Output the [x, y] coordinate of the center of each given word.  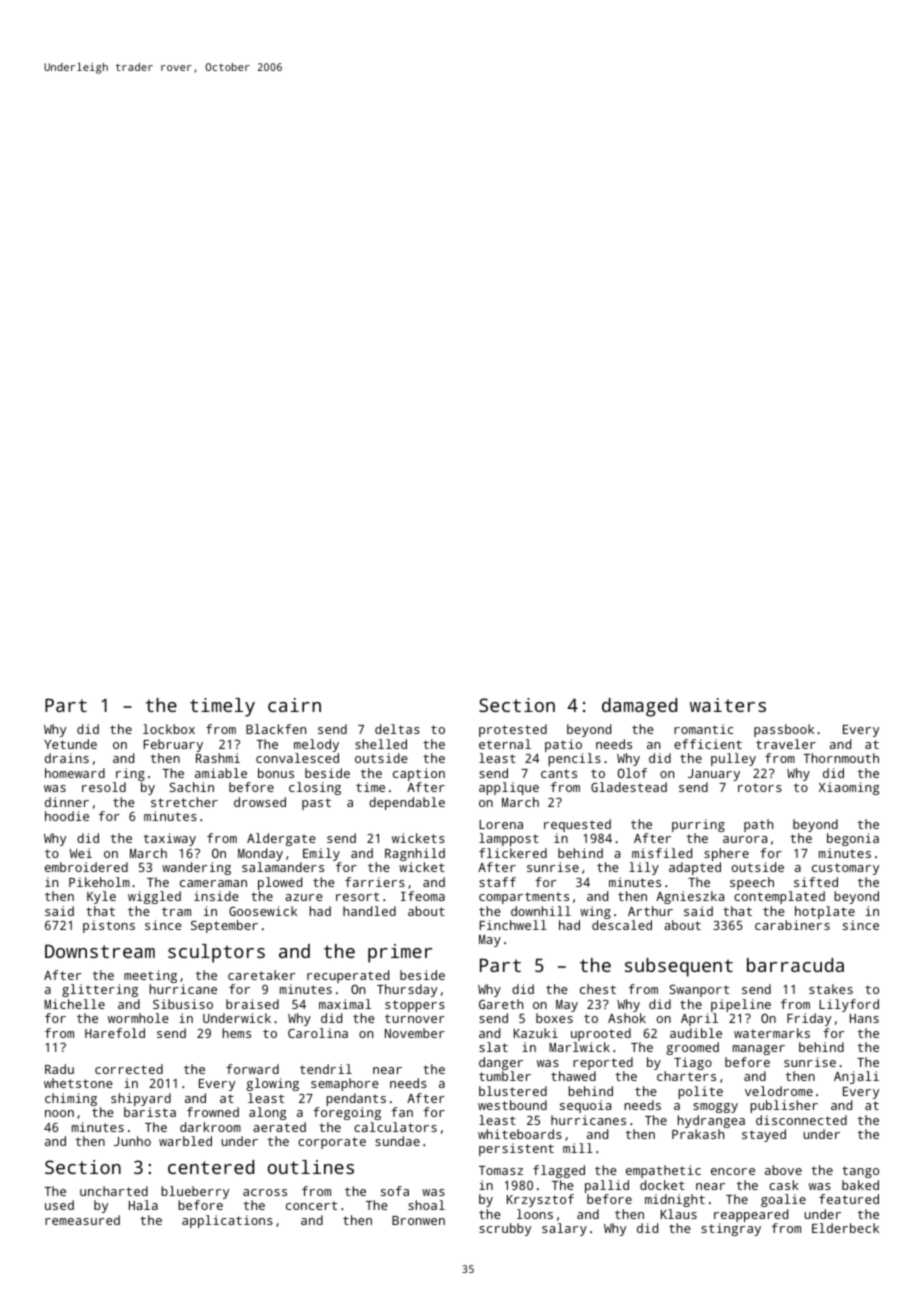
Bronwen [418, 1220]
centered [211, 1167]
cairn [294, 705]
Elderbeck [845, 1228]
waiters [728, 705]
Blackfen [276, 729]
